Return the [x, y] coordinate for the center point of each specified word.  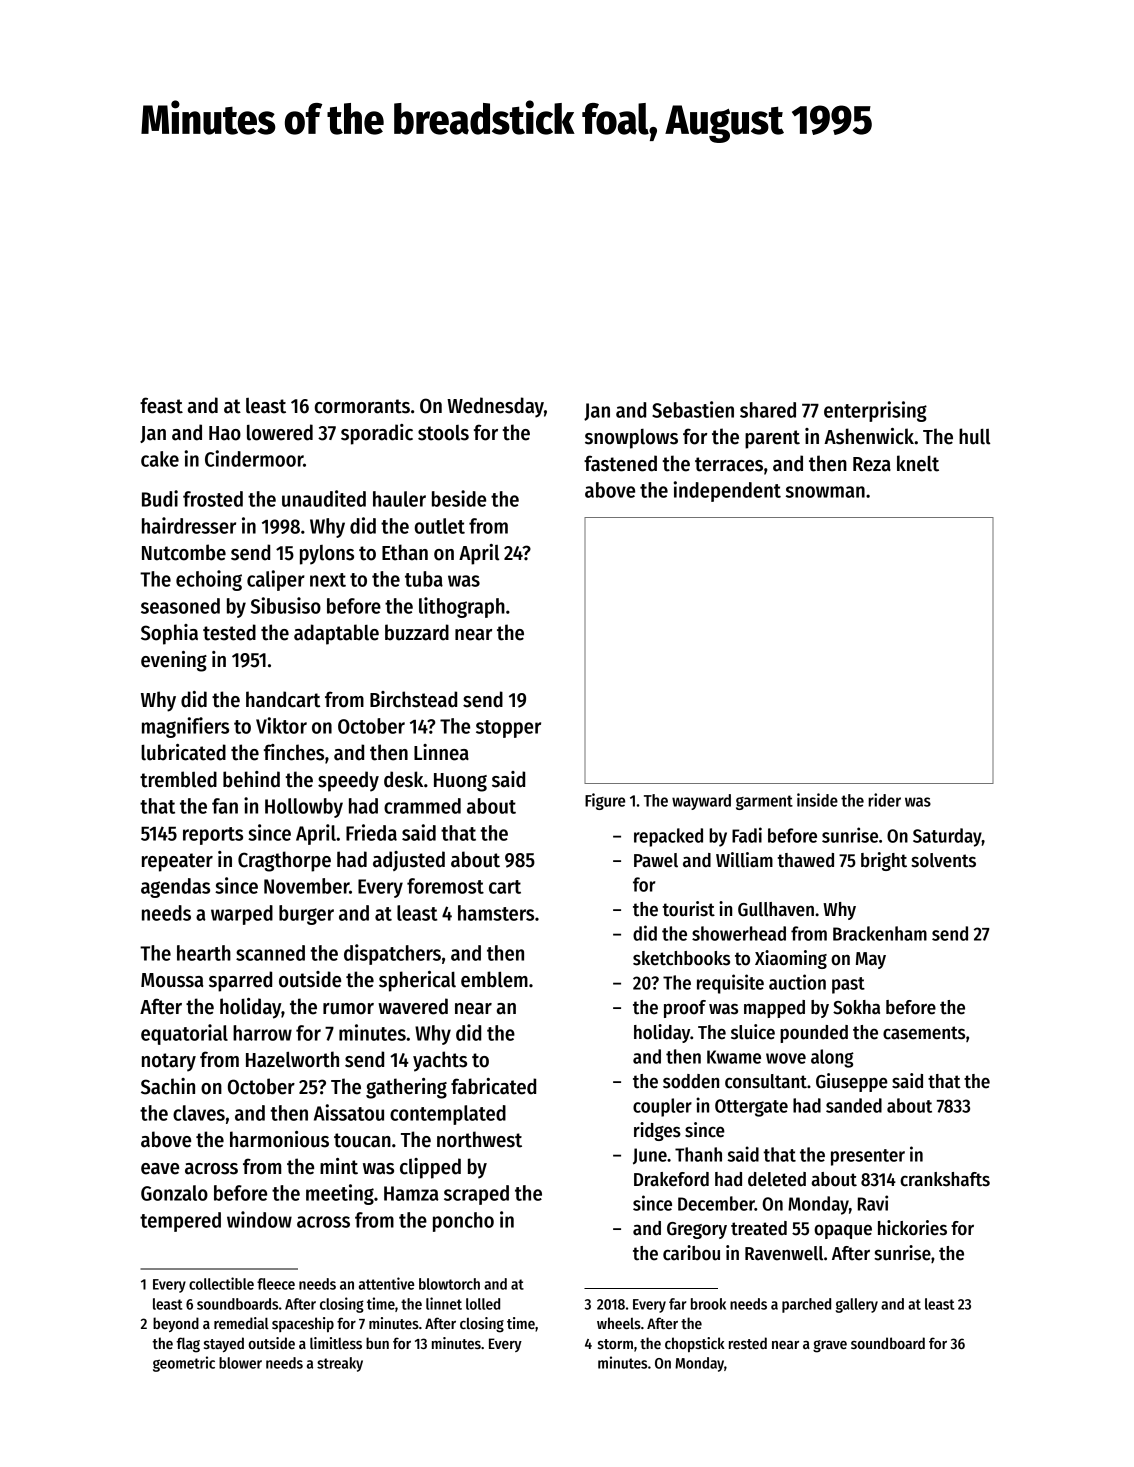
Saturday [947, 837]
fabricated [493, 1086]
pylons [327, 555]
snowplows [631, 439]
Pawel [656, 860]
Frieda [371, 832]
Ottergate [751, 1108]
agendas [175, 888]
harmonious [279, 1139]
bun [377, 1343]
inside [817, 800]
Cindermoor [254, 458]
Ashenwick [869, 436]
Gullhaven [776, 909]
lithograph [462, 607]
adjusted [409, 861]
